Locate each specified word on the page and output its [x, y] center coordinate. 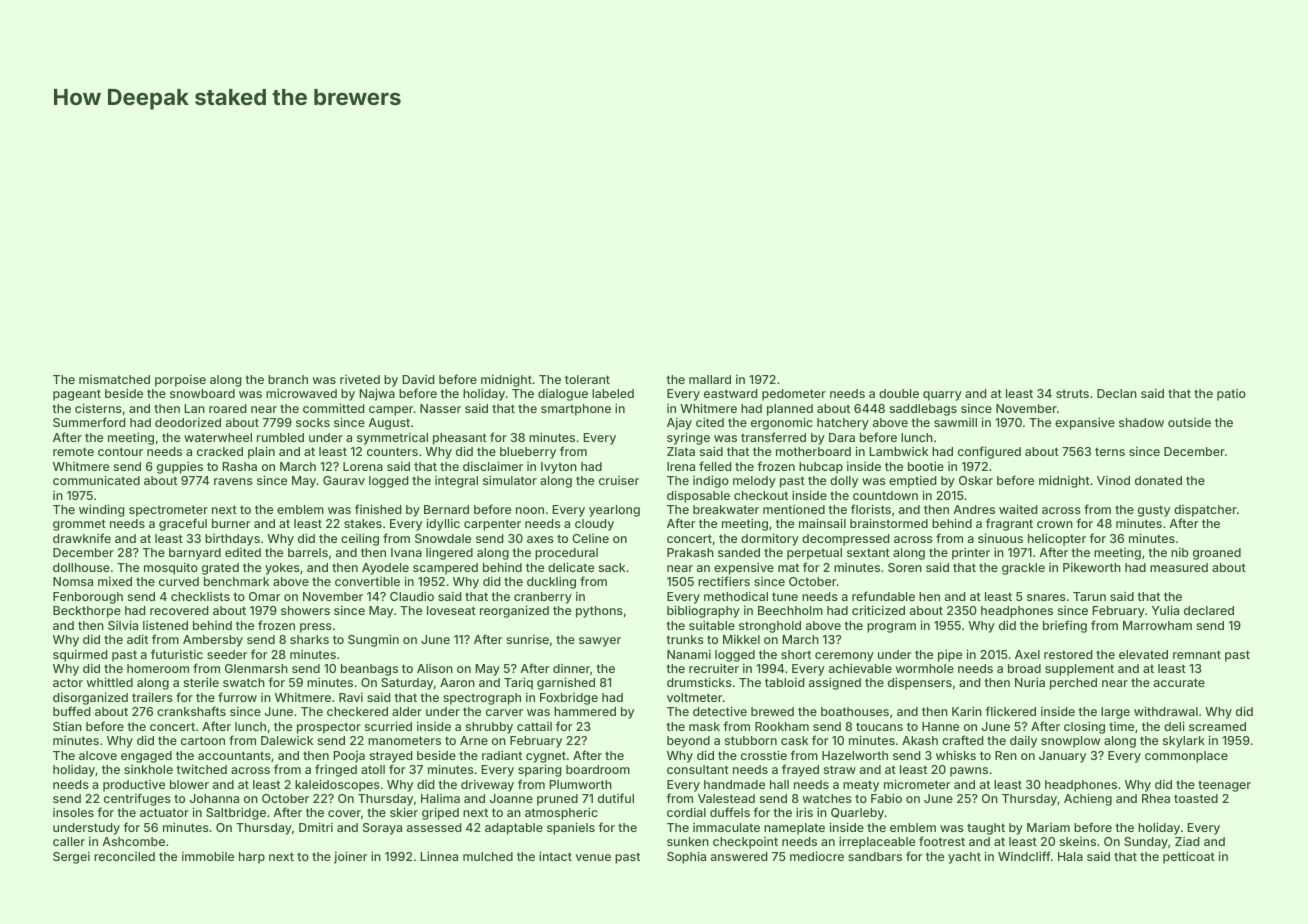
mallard [710, 379]
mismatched [114, 379]
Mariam [1048, 827]
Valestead [726, 798]
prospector [329, 728]
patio [1231, 395]
